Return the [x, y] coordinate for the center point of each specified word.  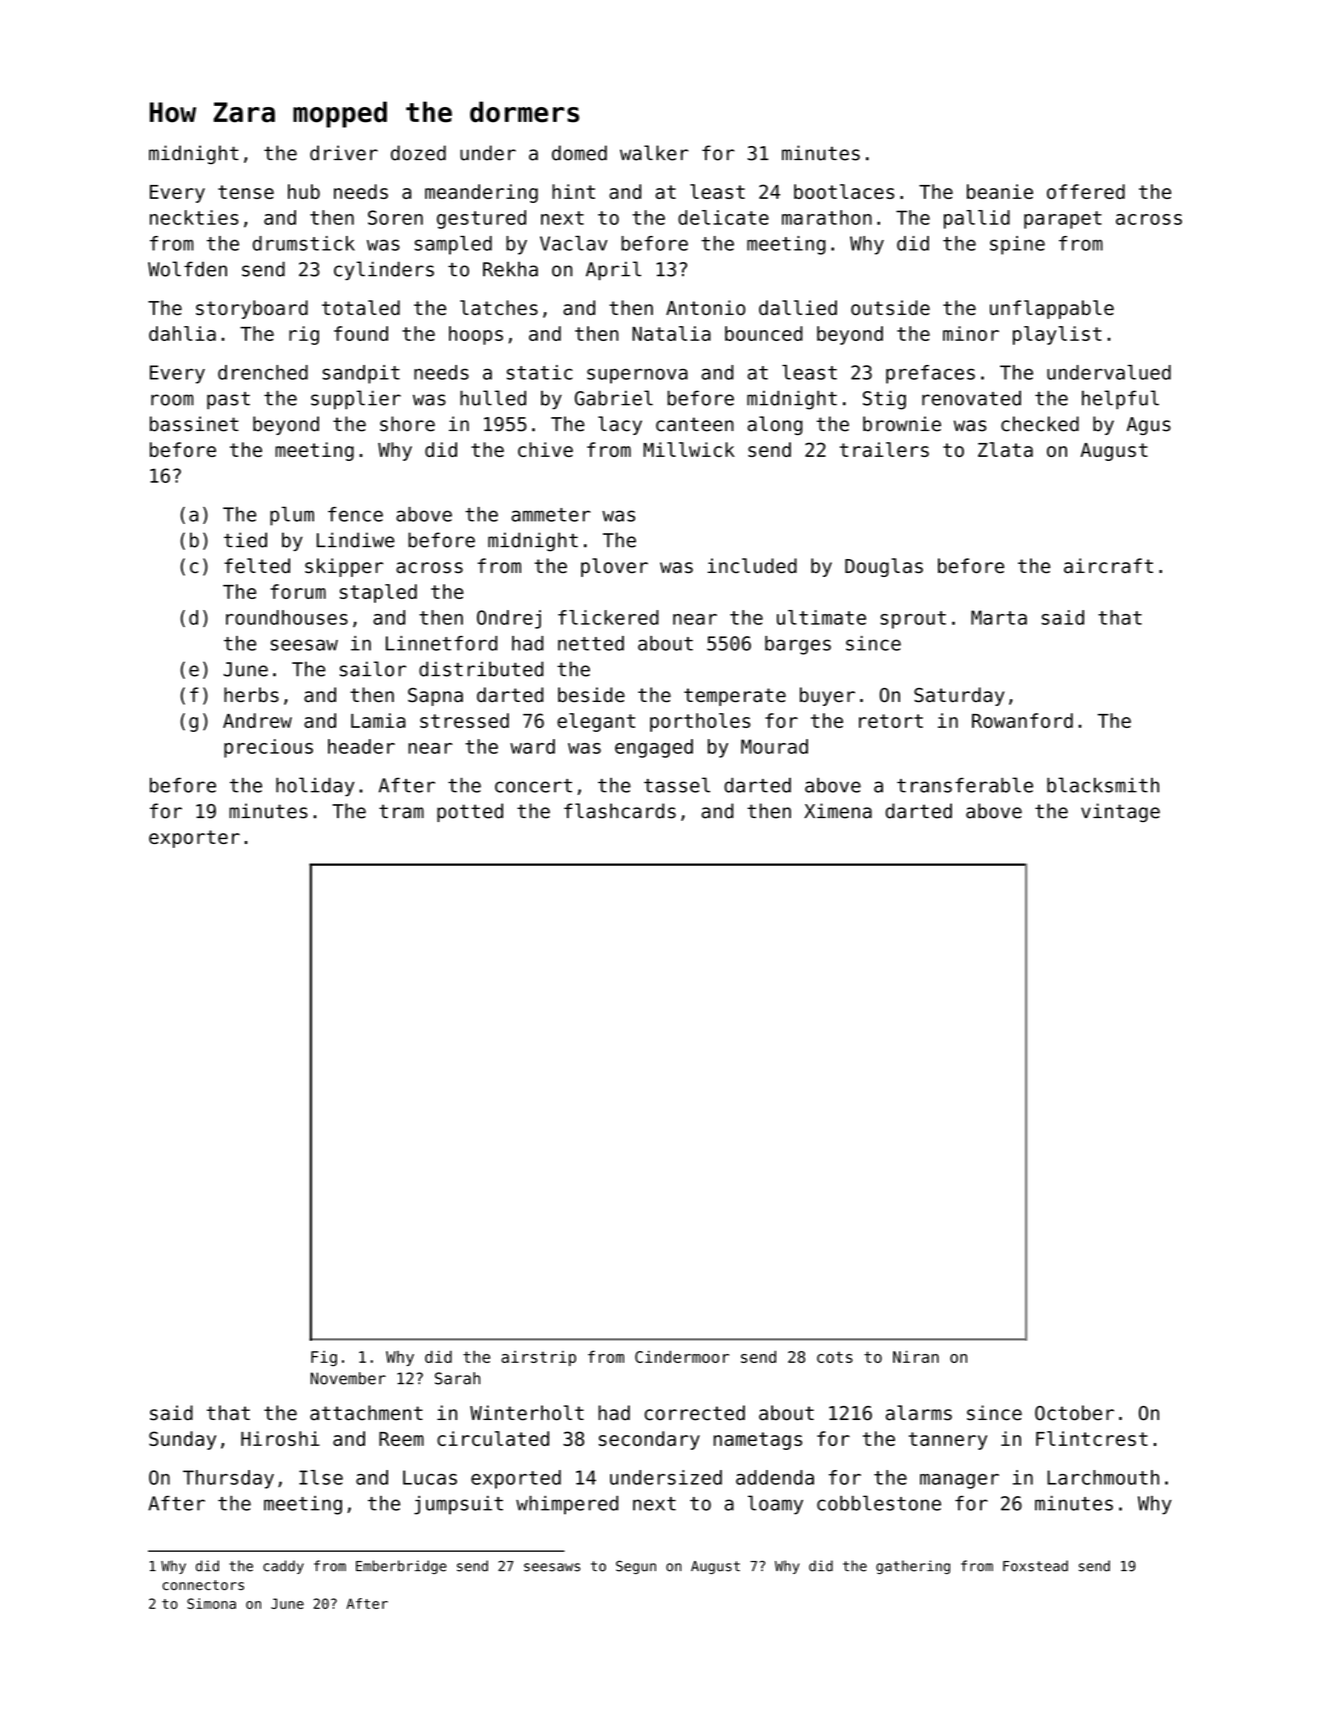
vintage [1120, 812]
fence [355, 514]
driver [344, 153]
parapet [1063, 220]
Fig [324, 1358]
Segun [636, 1567]
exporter [194, 839]
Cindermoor [682, 1356]
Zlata [1005, 449]
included [752, 565]
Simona [211, 1603]
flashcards [620, 811]
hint [573, 191]
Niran [916, 1357]
